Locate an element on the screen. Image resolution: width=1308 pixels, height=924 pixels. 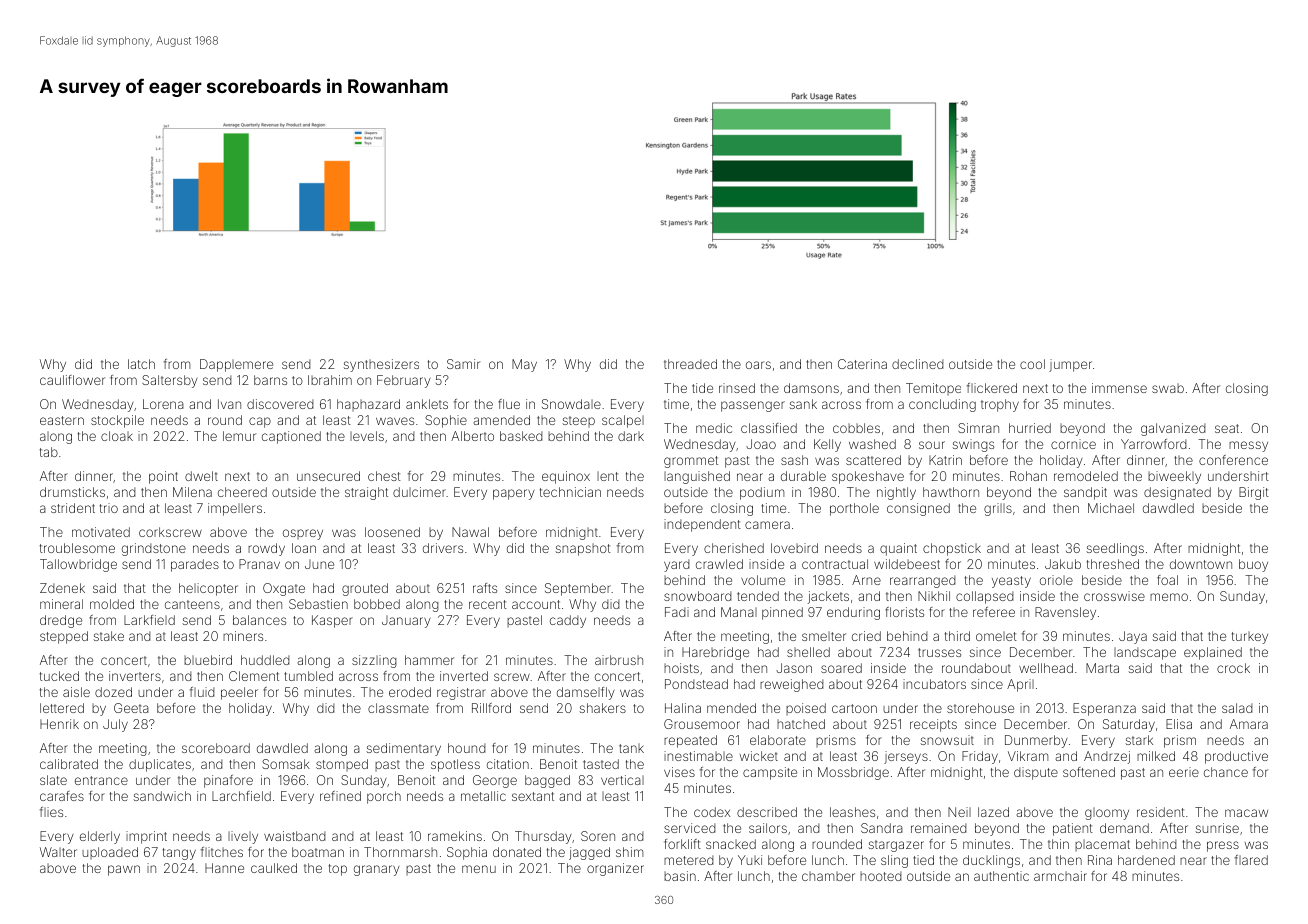
waves is located at coordinates (395, 421).
